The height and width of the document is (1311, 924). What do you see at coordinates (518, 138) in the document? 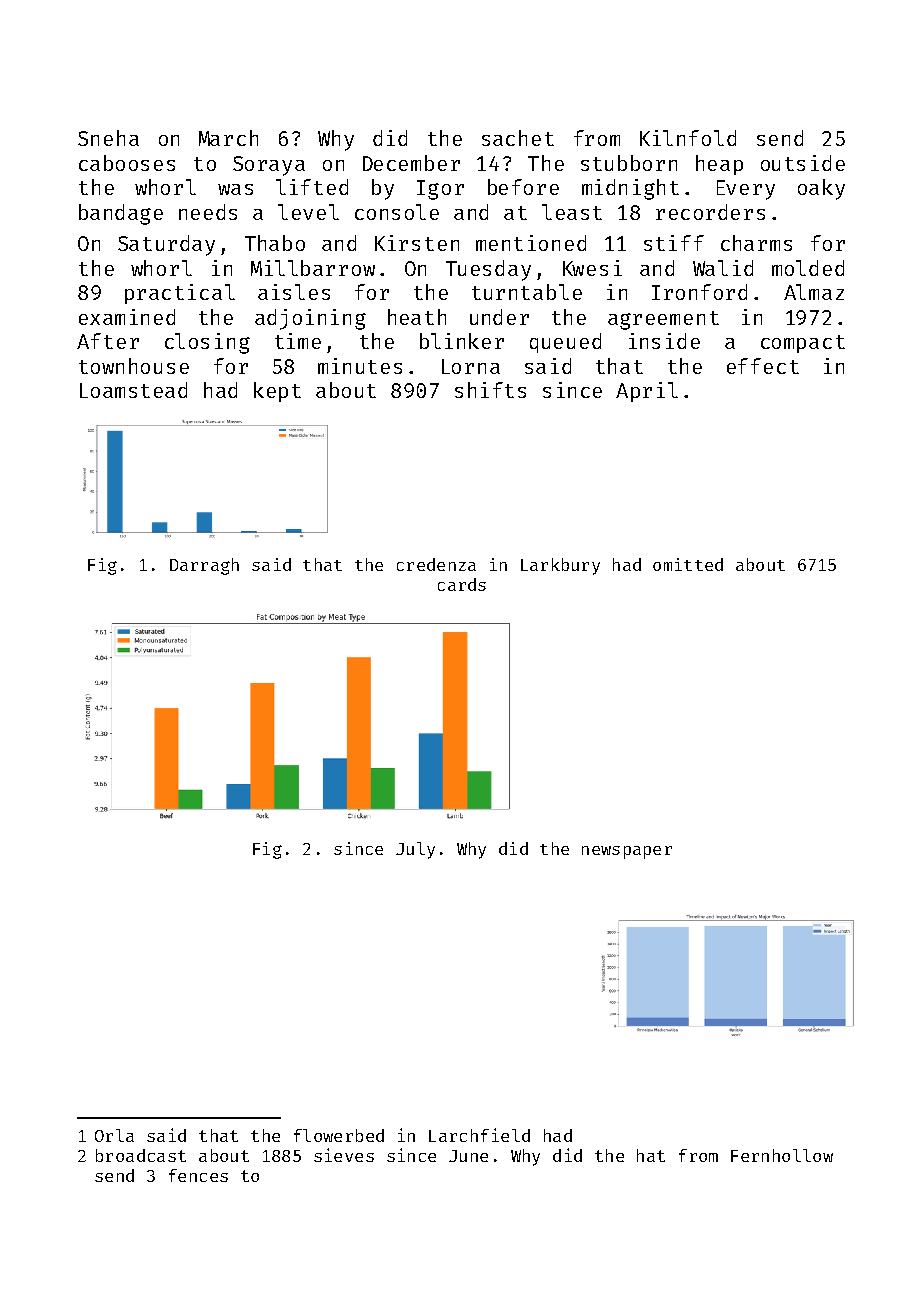
I see `sachet` at bounding box center [518, 138].
